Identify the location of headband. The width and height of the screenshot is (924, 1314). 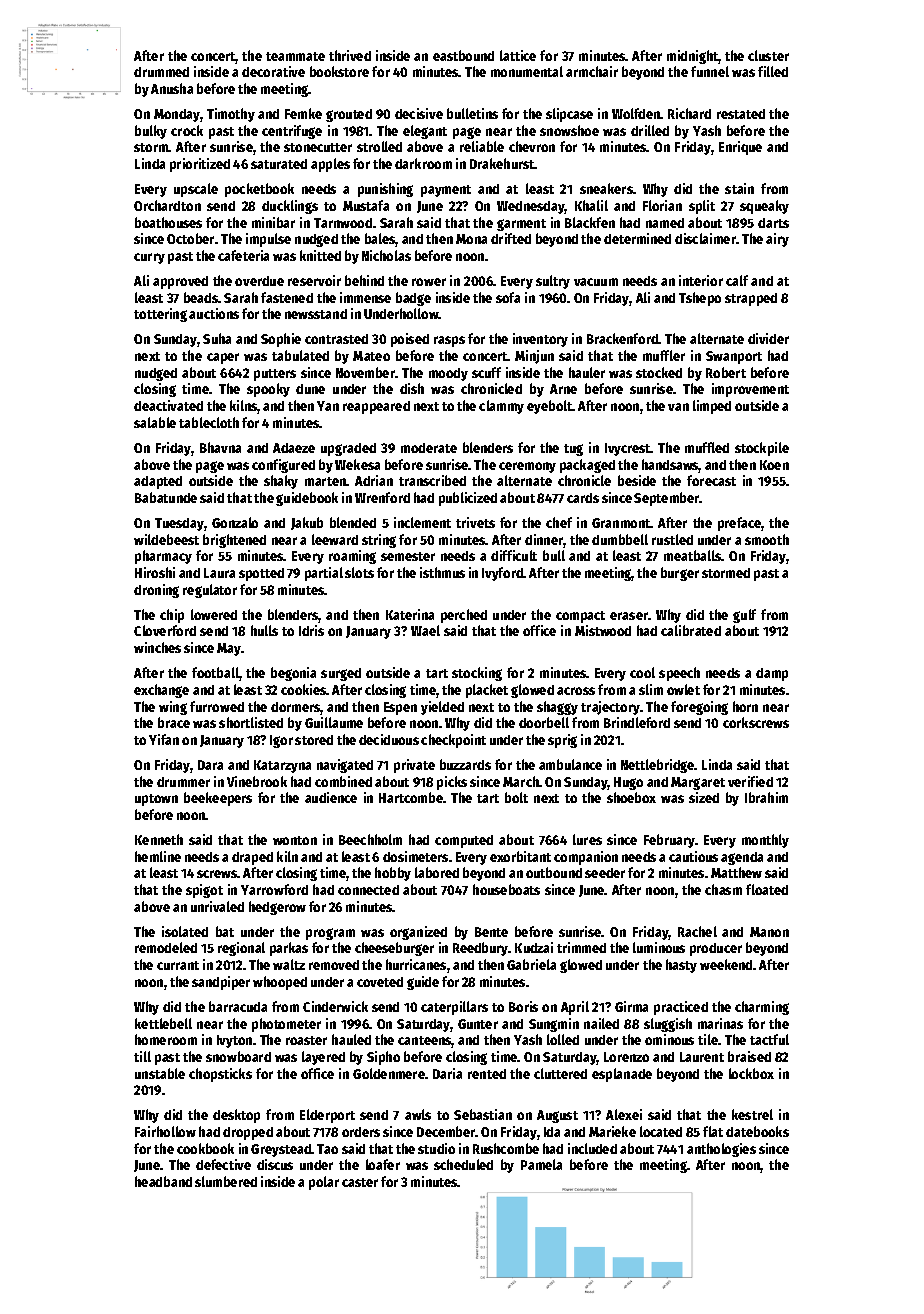
(163, 1181).
